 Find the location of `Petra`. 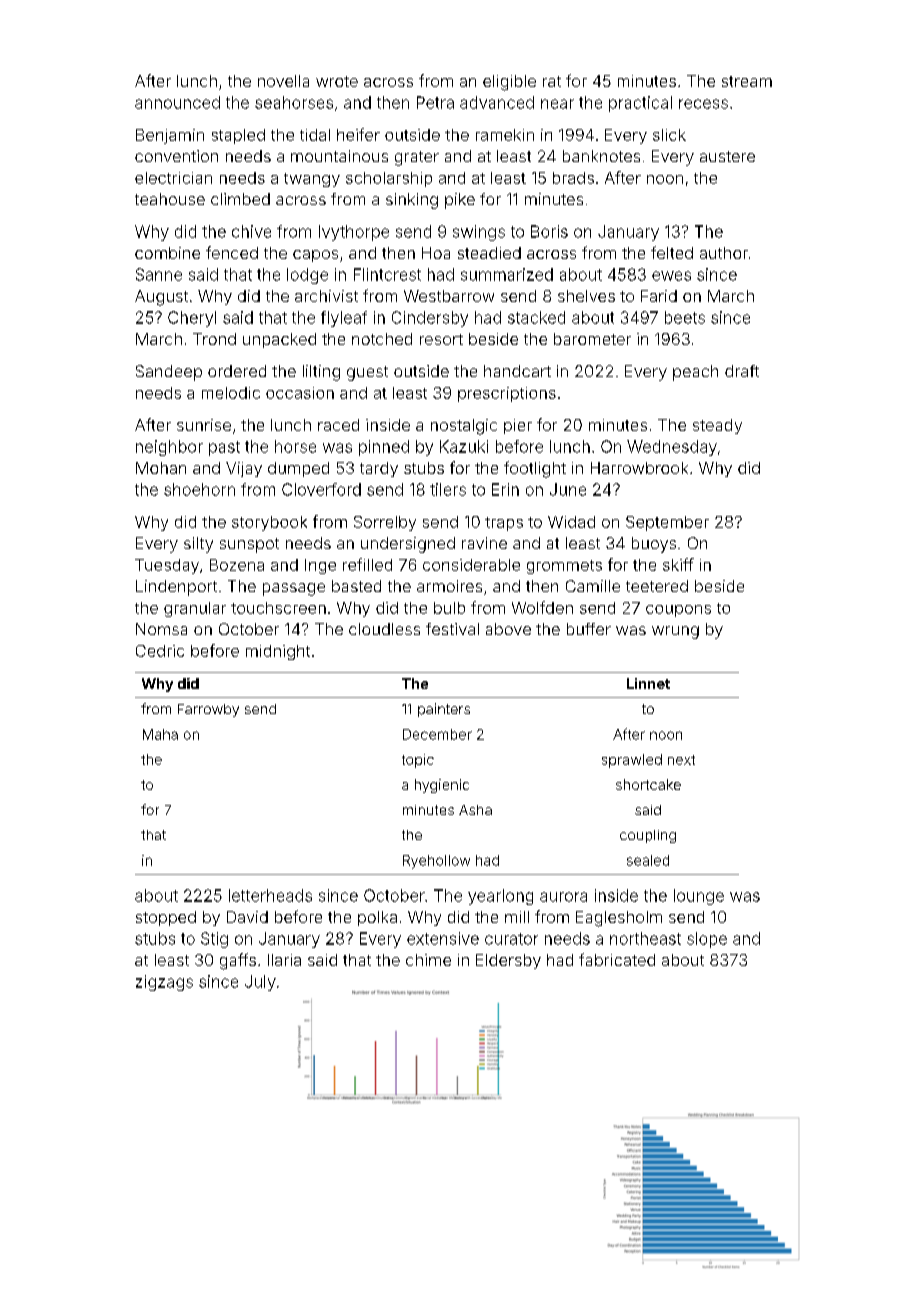

Petra is located at coordinates (435, 102).
